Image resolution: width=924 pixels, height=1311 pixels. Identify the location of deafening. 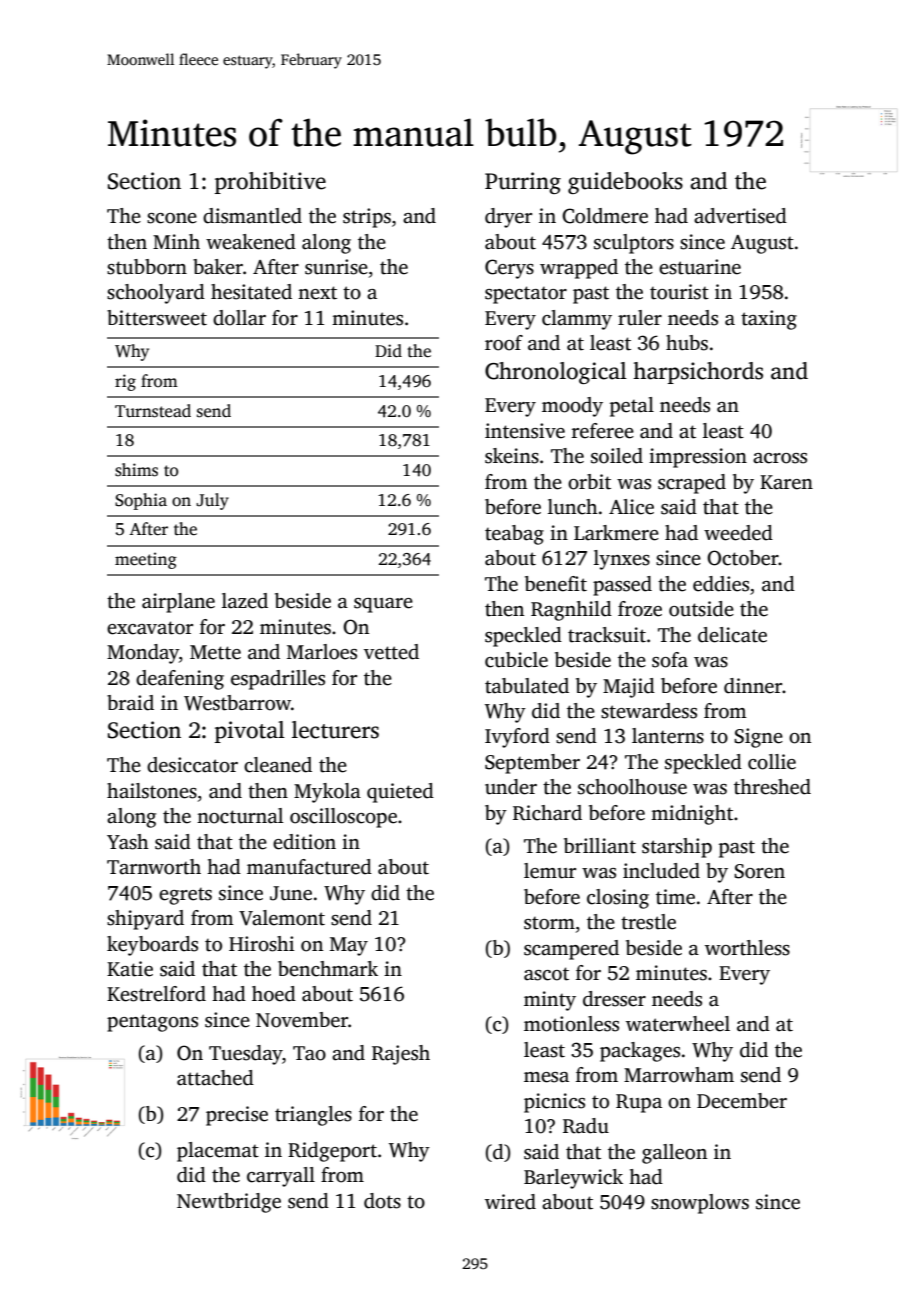
(180, 680).
